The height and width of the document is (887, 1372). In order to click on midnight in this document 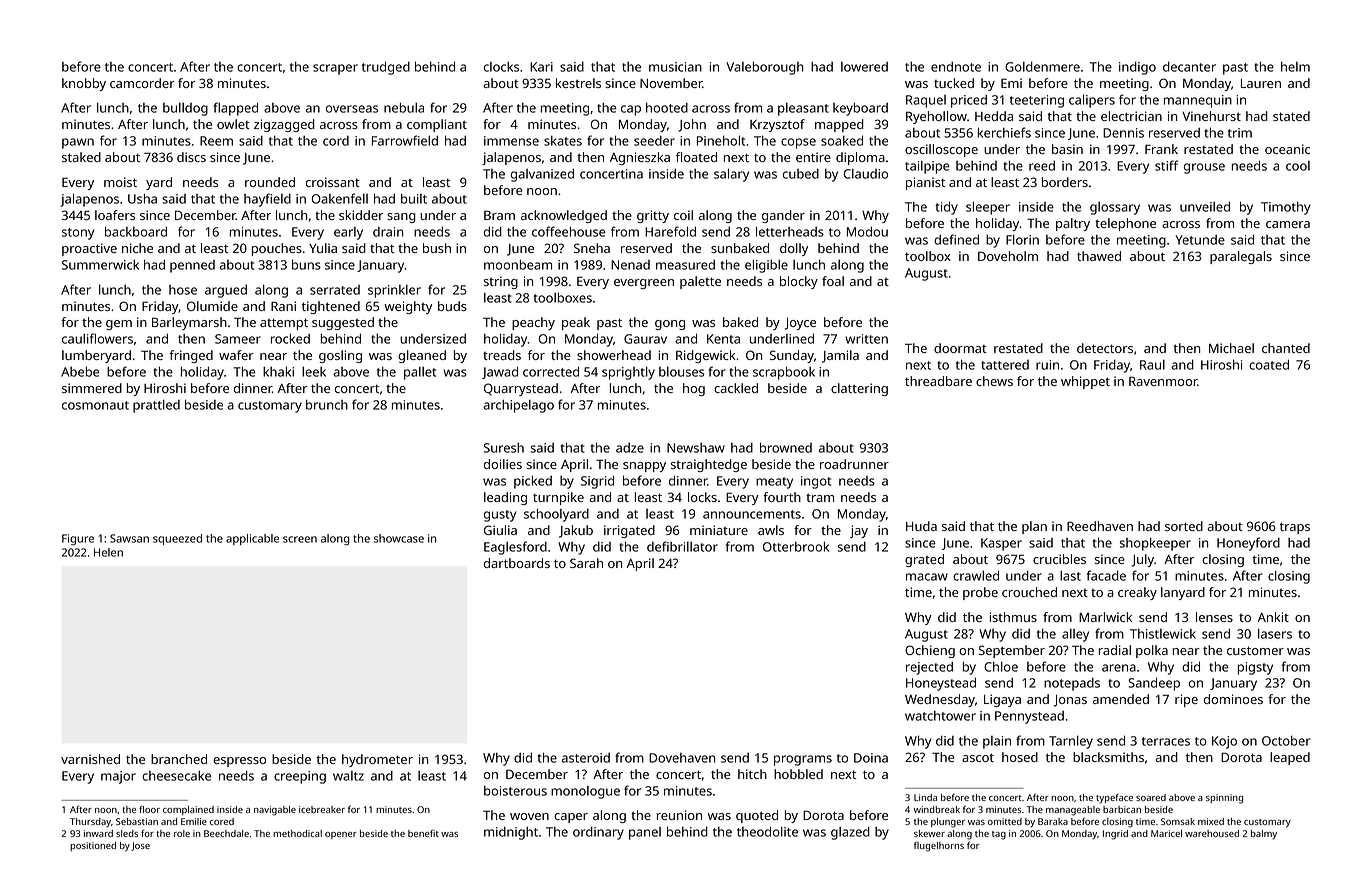, I will do `click(511, 833)`.
